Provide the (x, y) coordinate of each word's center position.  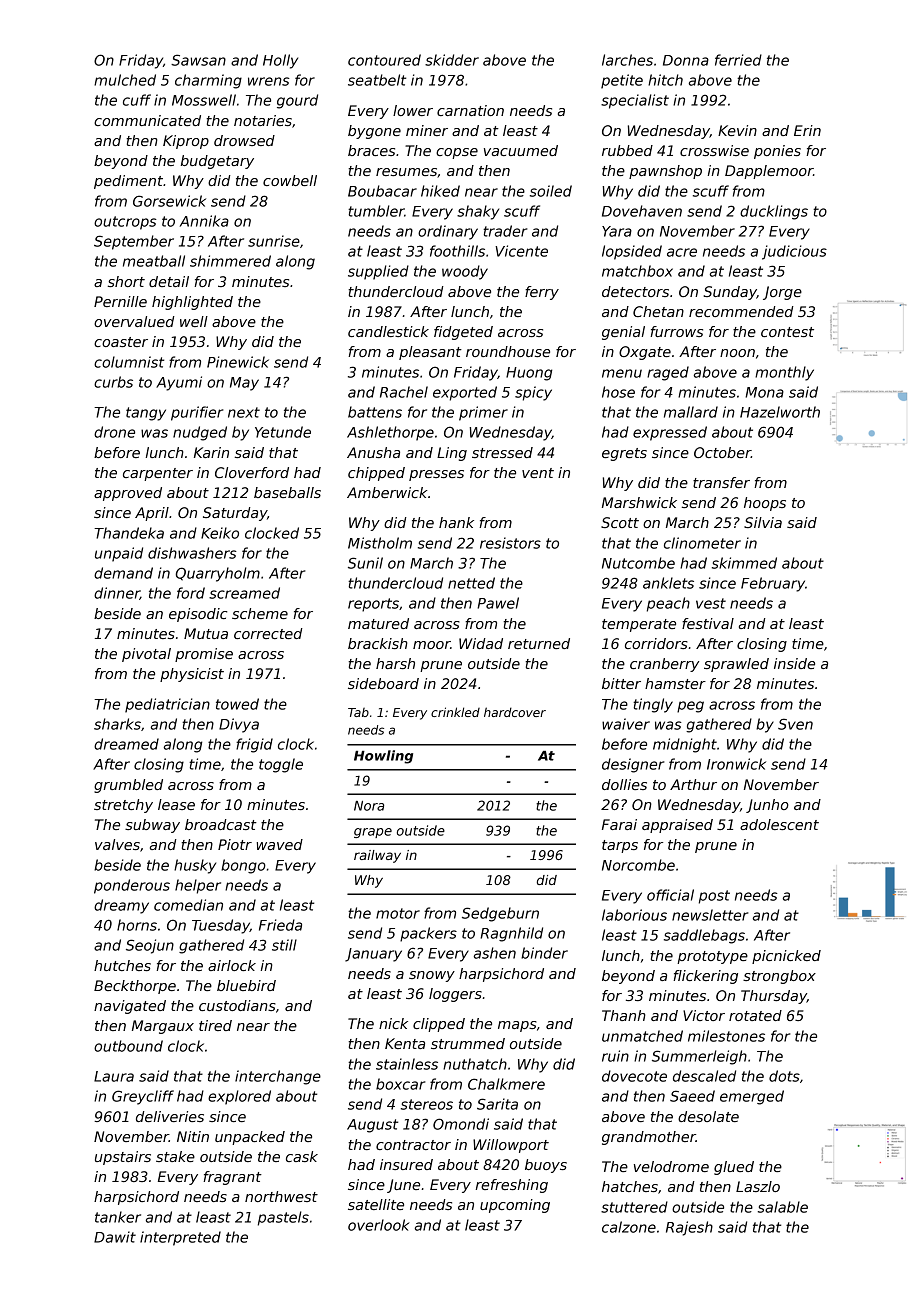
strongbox (779, 977)
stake (175, 1156)
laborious (634, 915)
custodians (237, 1005)
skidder (452, 60)
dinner (117, 593)
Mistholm (380, 543)
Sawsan (198, 60)
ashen (495, 953)
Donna (686, 60)
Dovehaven (642, 211)
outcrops (125, 223)
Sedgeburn (500, 914)
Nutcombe (638, 563)
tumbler (376, 211)
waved (280, 844)
